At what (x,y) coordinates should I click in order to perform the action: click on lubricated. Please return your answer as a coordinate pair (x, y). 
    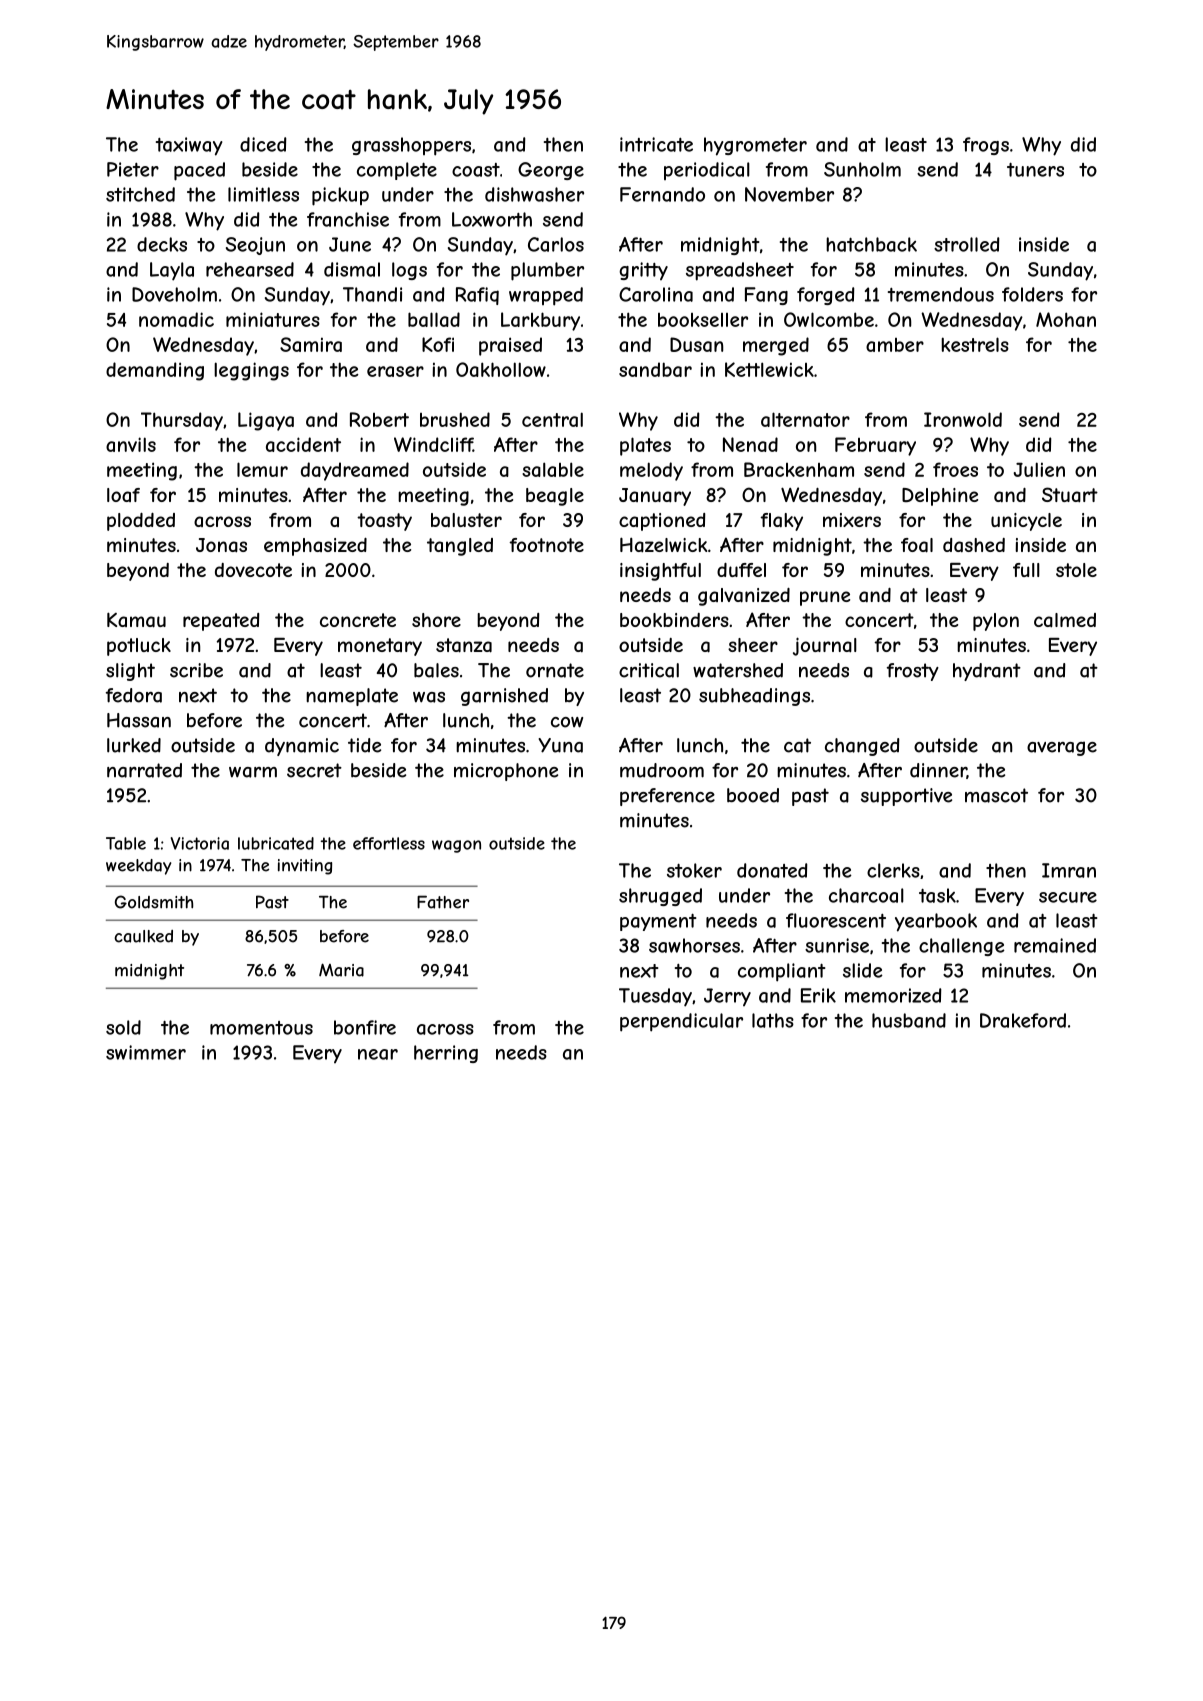
    Looking at the image, I should click on (276, 843).
